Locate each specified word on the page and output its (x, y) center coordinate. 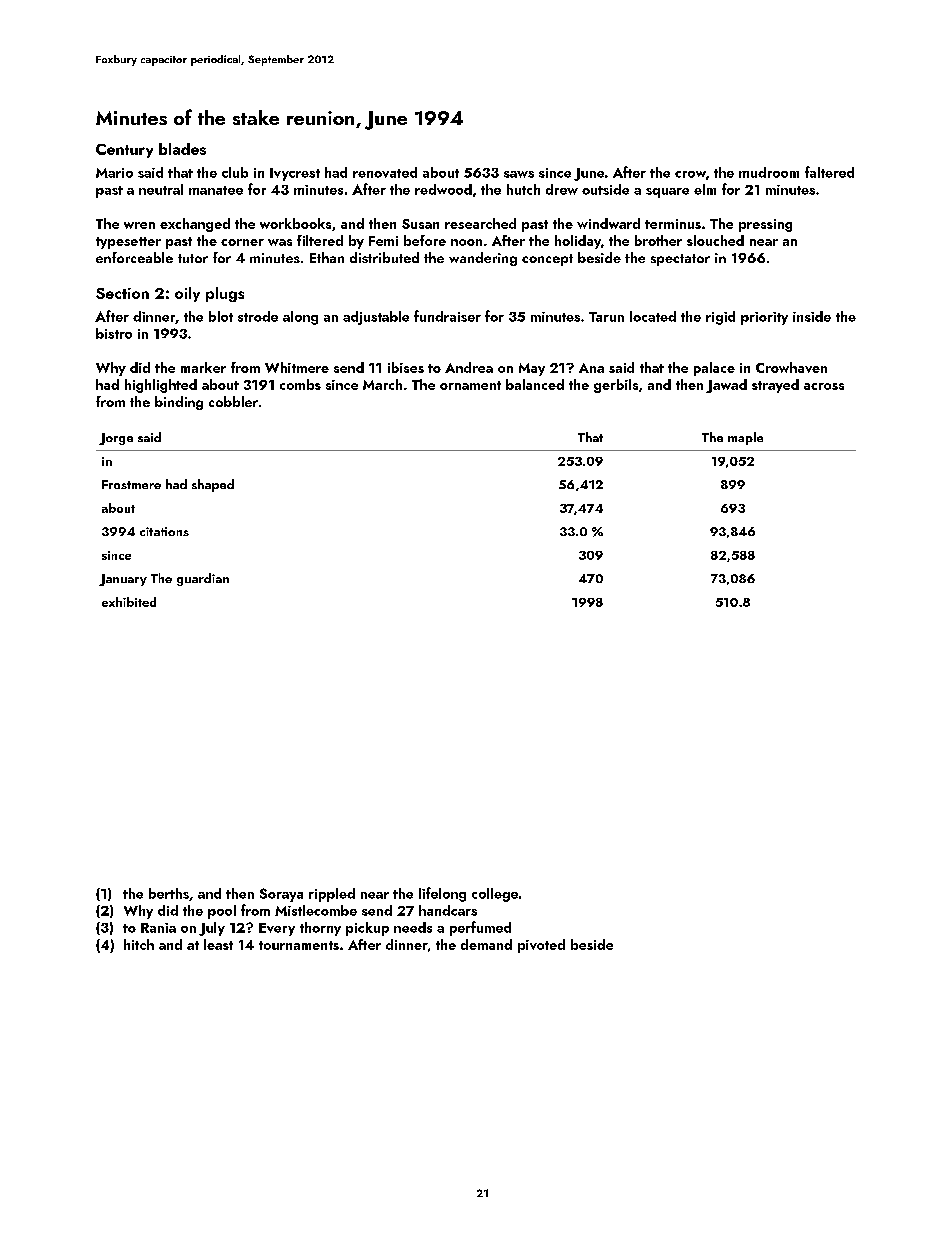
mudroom (769, 172)
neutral (161, 189)
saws (519, 174)
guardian (203, 579)
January (123, 580)
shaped (213, 485)
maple (745, 438)
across (824, 386)
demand (486, 944)
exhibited (129, 602)
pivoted (541, 946)
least (218, 944)
